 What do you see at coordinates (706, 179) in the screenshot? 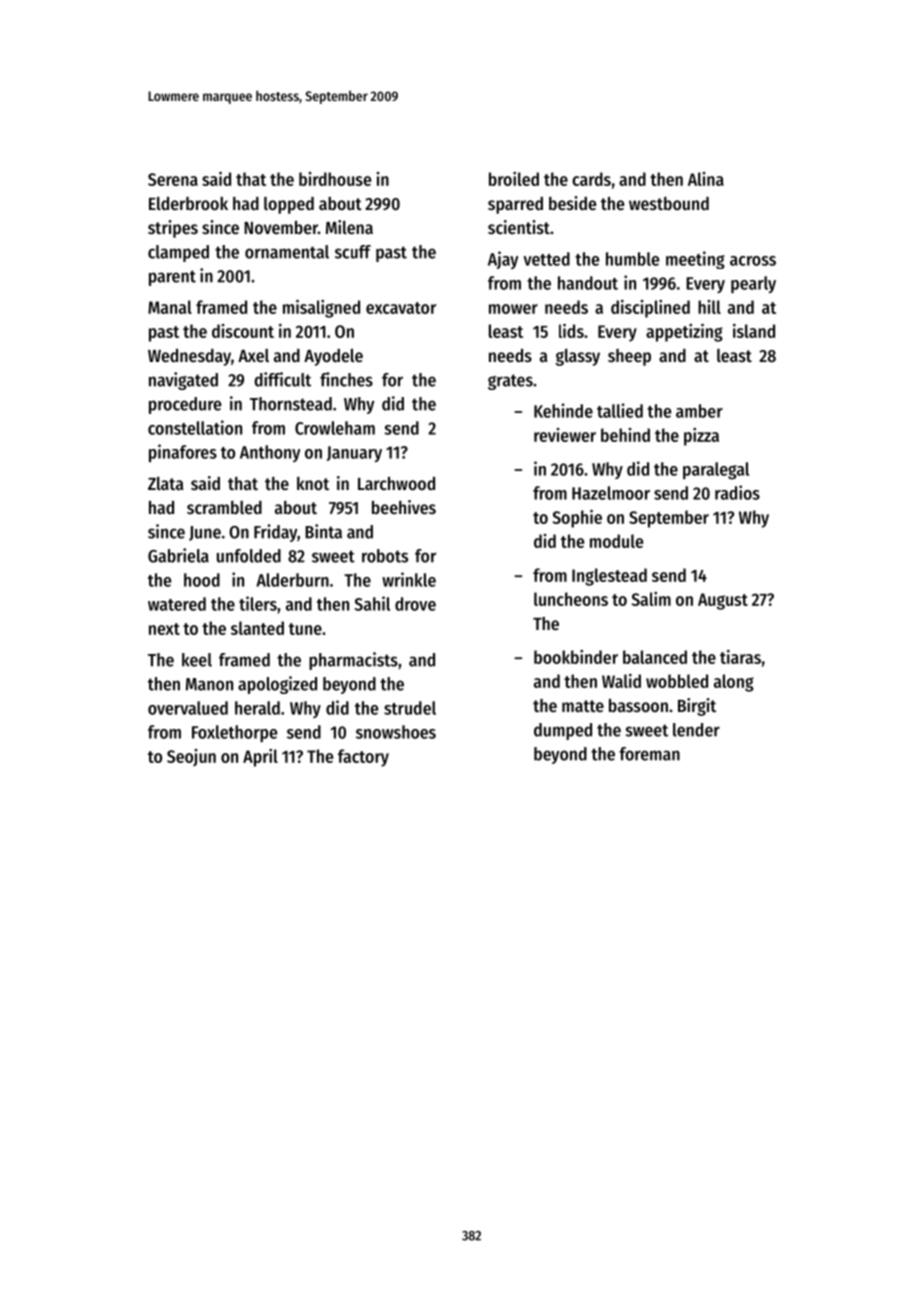
I see `Alina` at bounding box center [706, 179].
